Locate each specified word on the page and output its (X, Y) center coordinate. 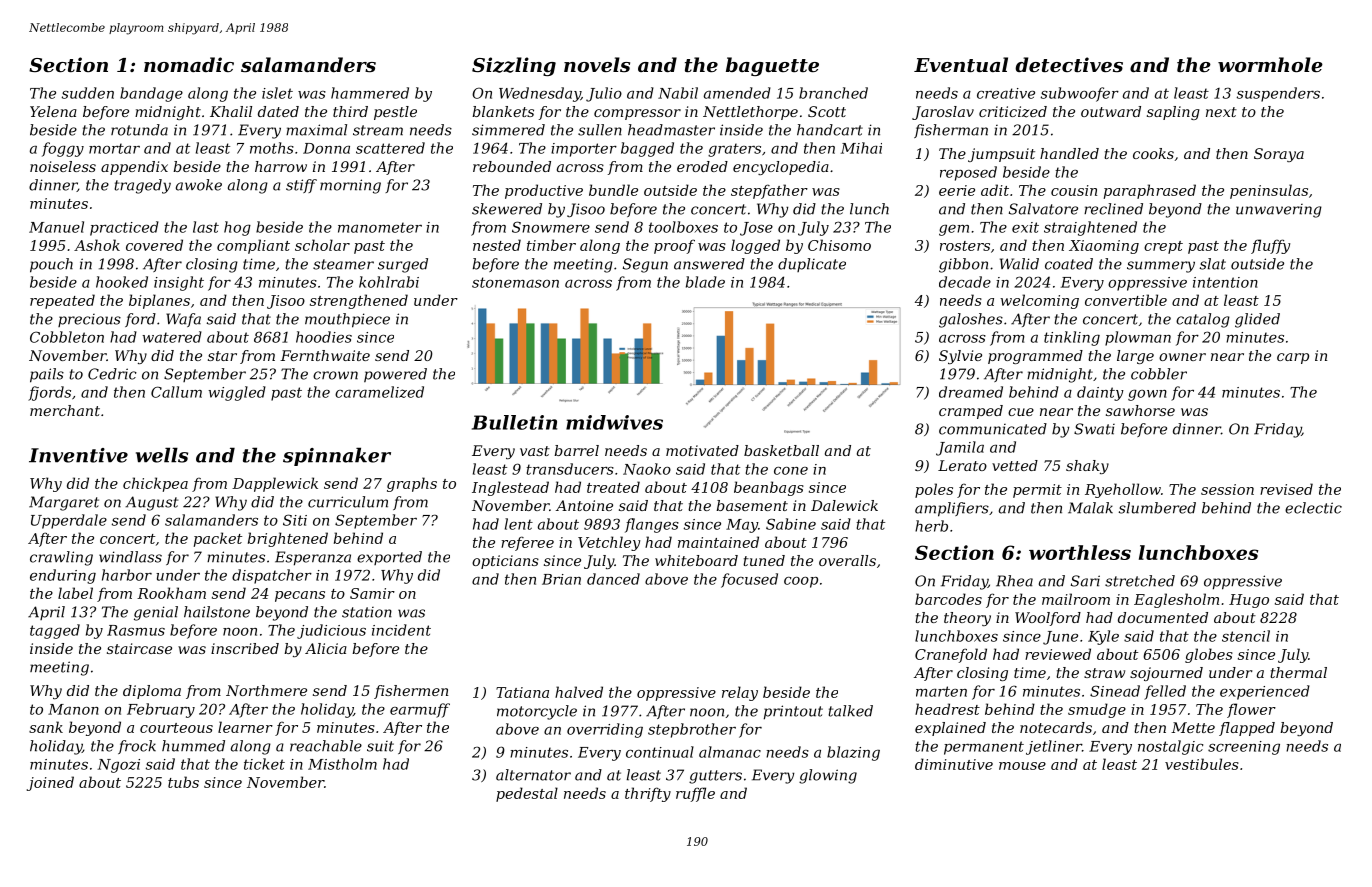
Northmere (266, 690)
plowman (1138, 338)
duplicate (812, 265)
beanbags (769, 488)
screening (1244, 748)
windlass (130, 557)
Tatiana (522, 692)
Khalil (231, 111)
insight (179, 283)
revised (1286, 489)
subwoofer (1080, 94)
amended (737, 93)
